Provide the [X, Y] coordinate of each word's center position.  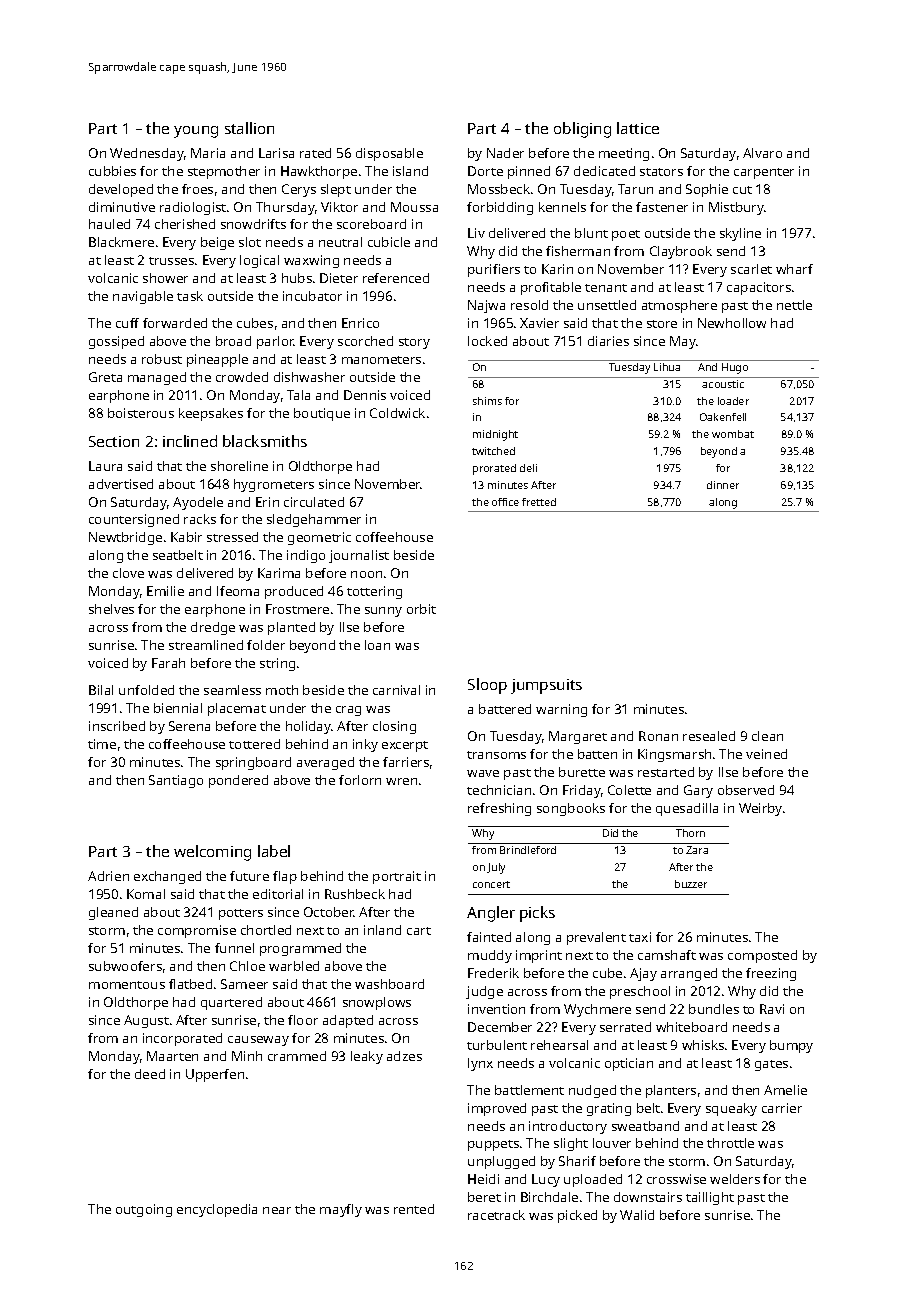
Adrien [108, 876]
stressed [232, 537]
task [190, 296]
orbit [421, 609]
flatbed [190, 984]
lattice [638, 128]
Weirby [760, 809]
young [196, 132]
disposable [389, 154]
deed [150, 1074]
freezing [771, 974]
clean [767, 736]
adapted [348, 1021]
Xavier [539, 323]
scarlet [751, 269]
